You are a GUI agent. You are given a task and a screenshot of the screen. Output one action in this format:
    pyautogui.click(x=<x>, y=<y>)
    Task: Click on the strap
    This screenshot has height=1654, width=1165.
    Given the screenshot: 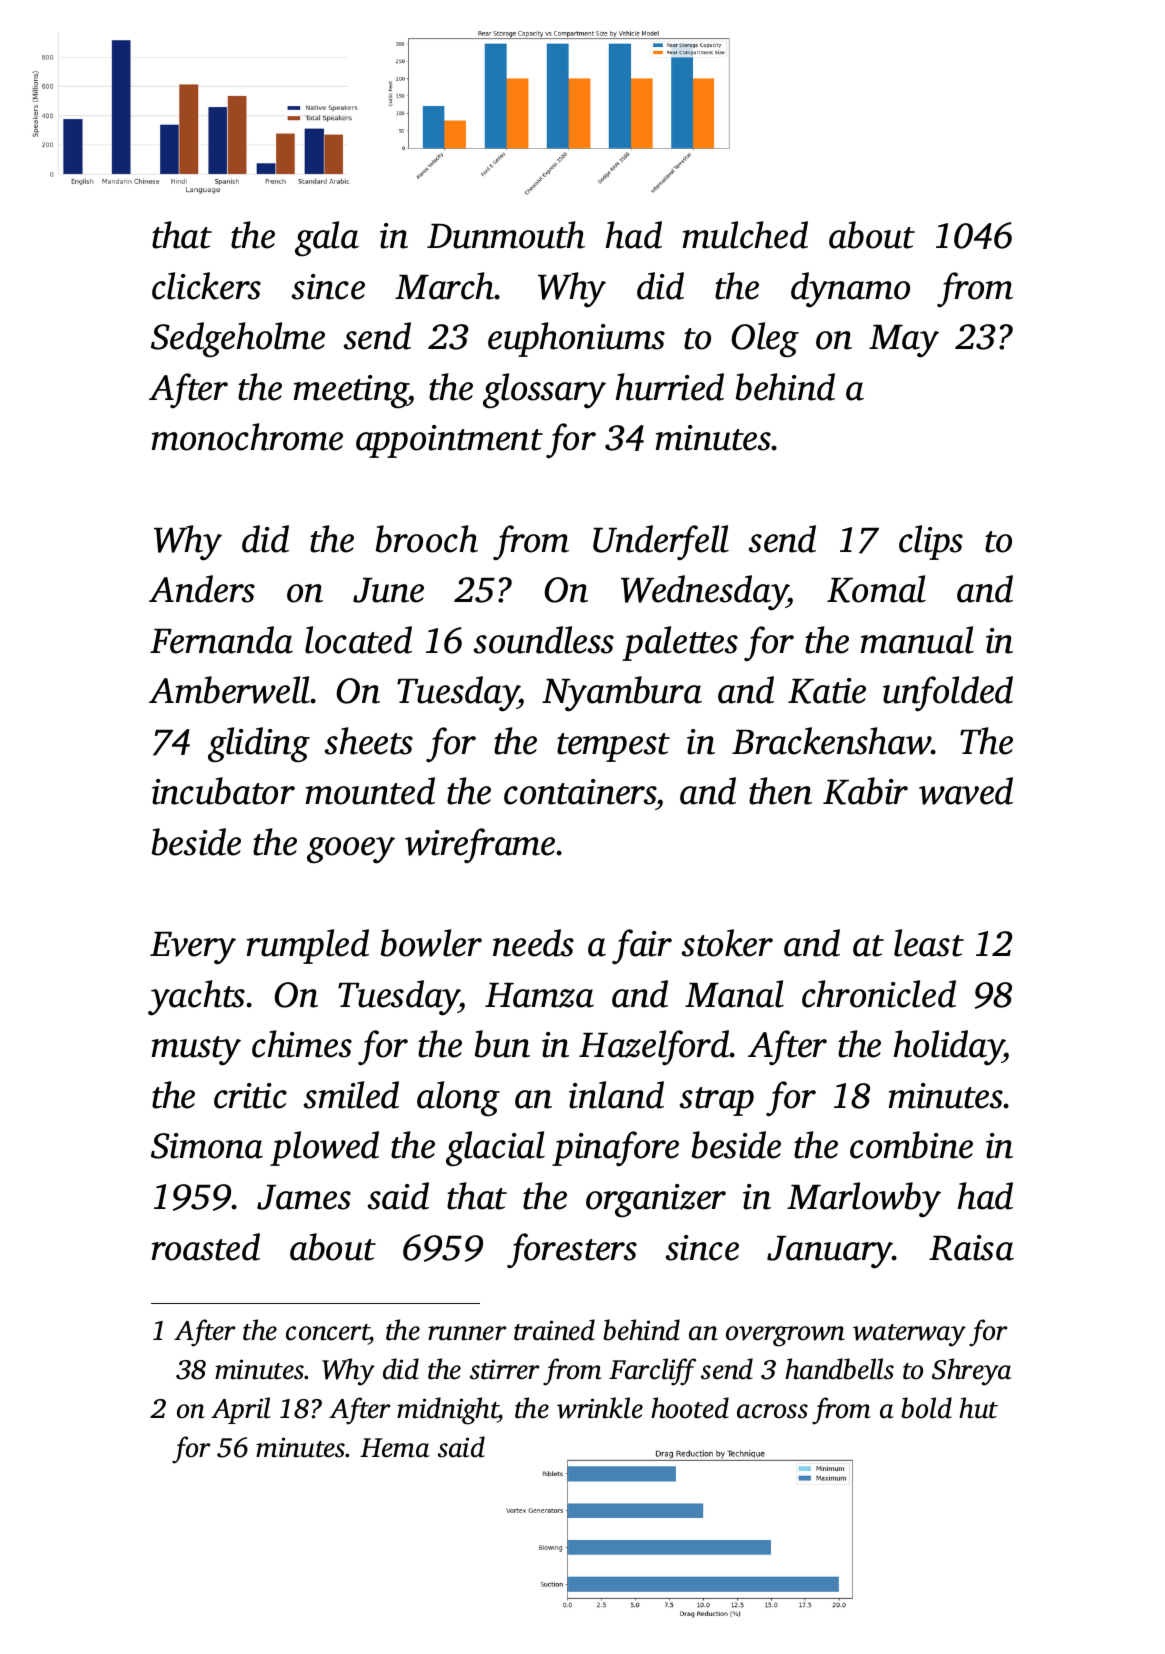 What is the action you would take?
    pyautogui.click(x=717, y=1101)
